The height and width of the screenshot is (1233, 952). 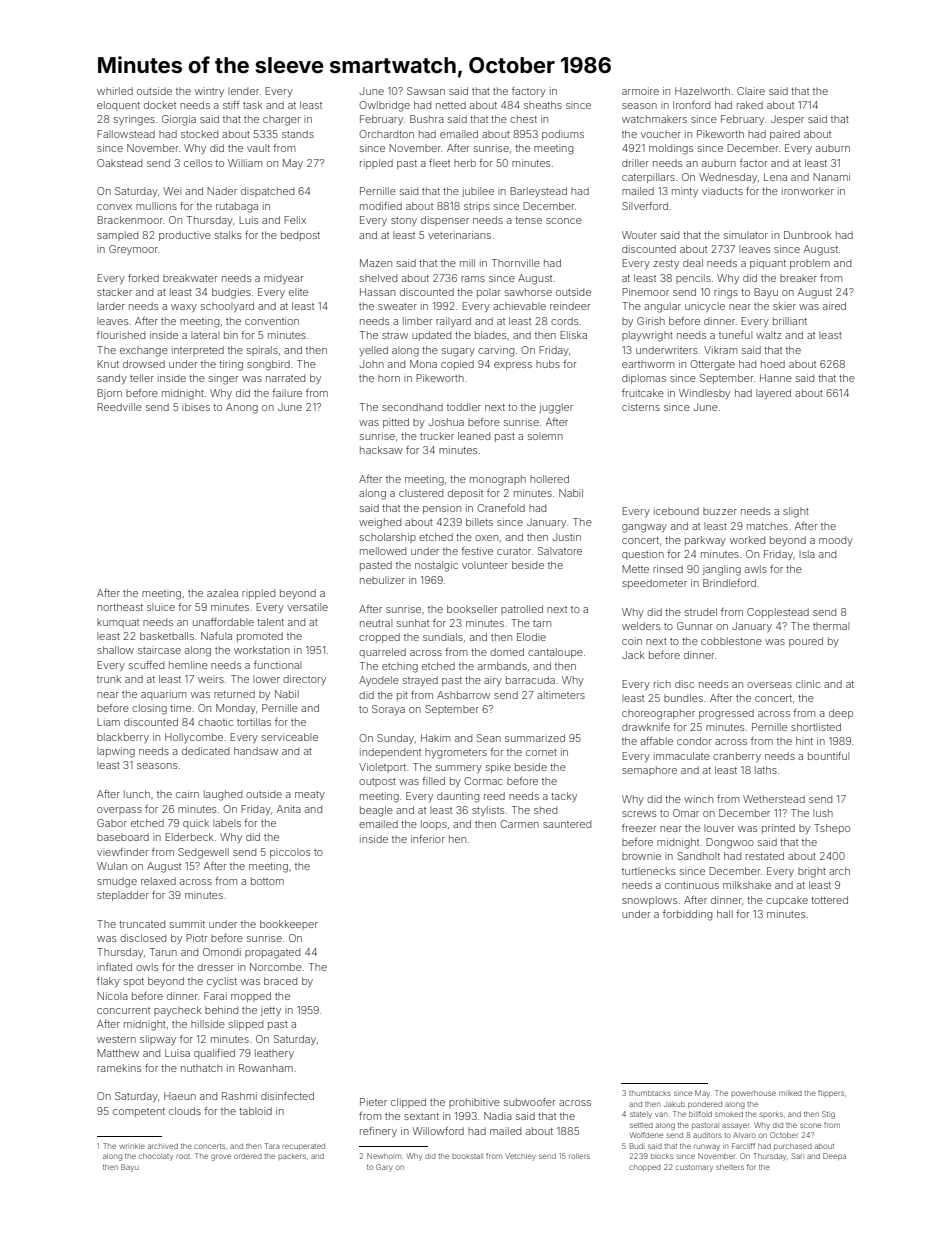 I want to click on billets, so click(x=479, y=522).
